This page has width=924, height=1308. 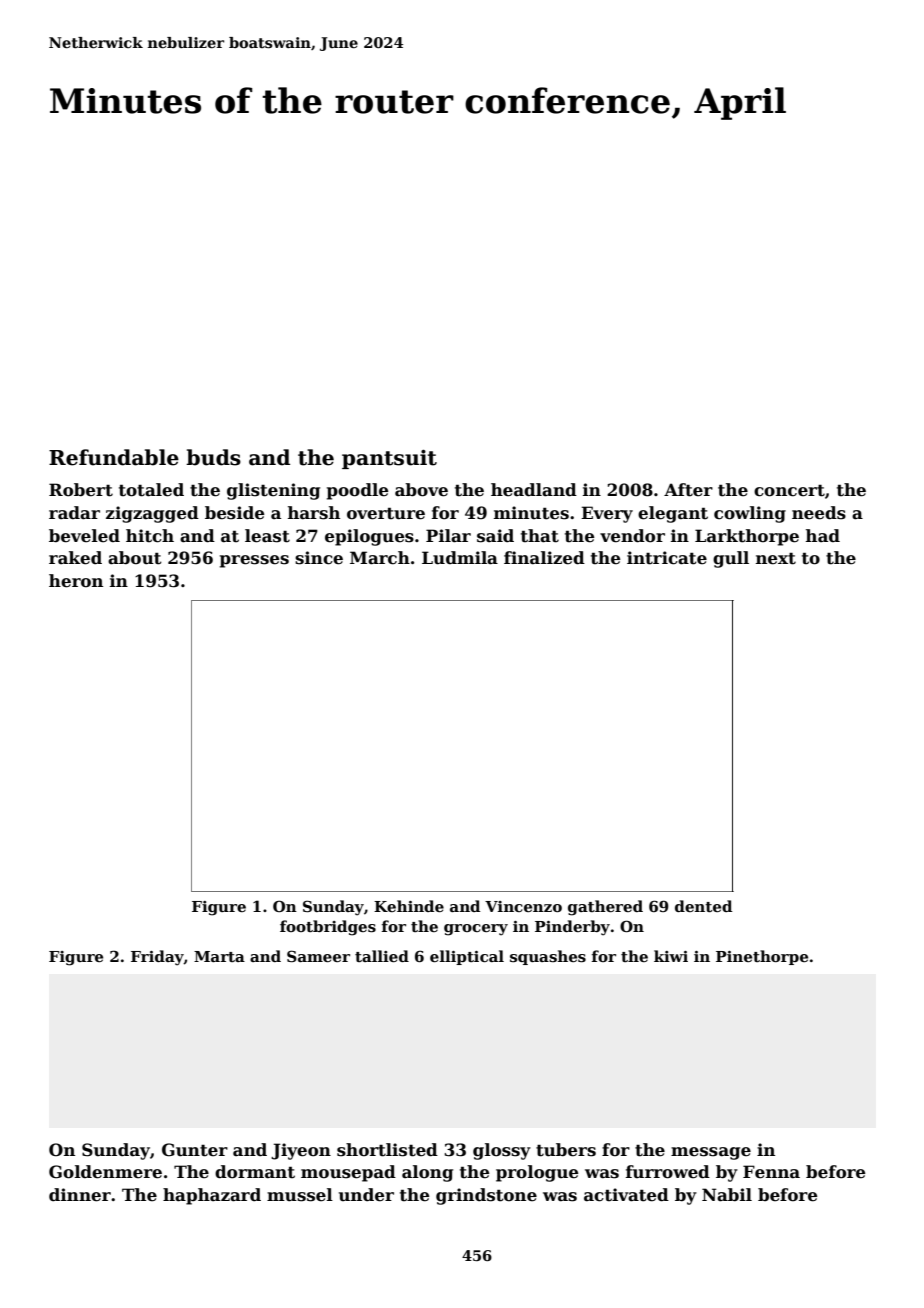 I want to click on tubers, so click(x=566, y=1150).
